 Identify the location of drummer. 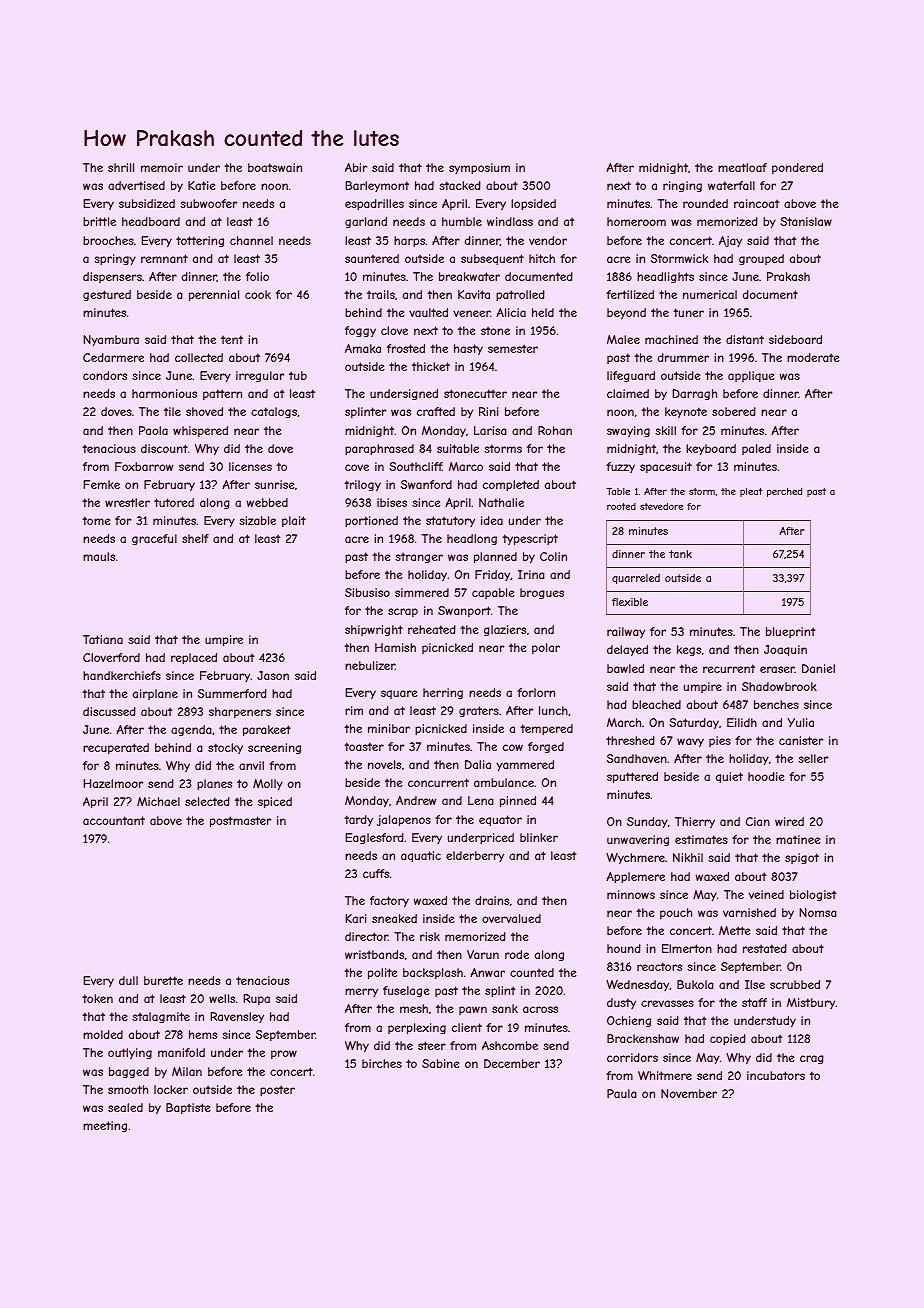
(683, 357).
